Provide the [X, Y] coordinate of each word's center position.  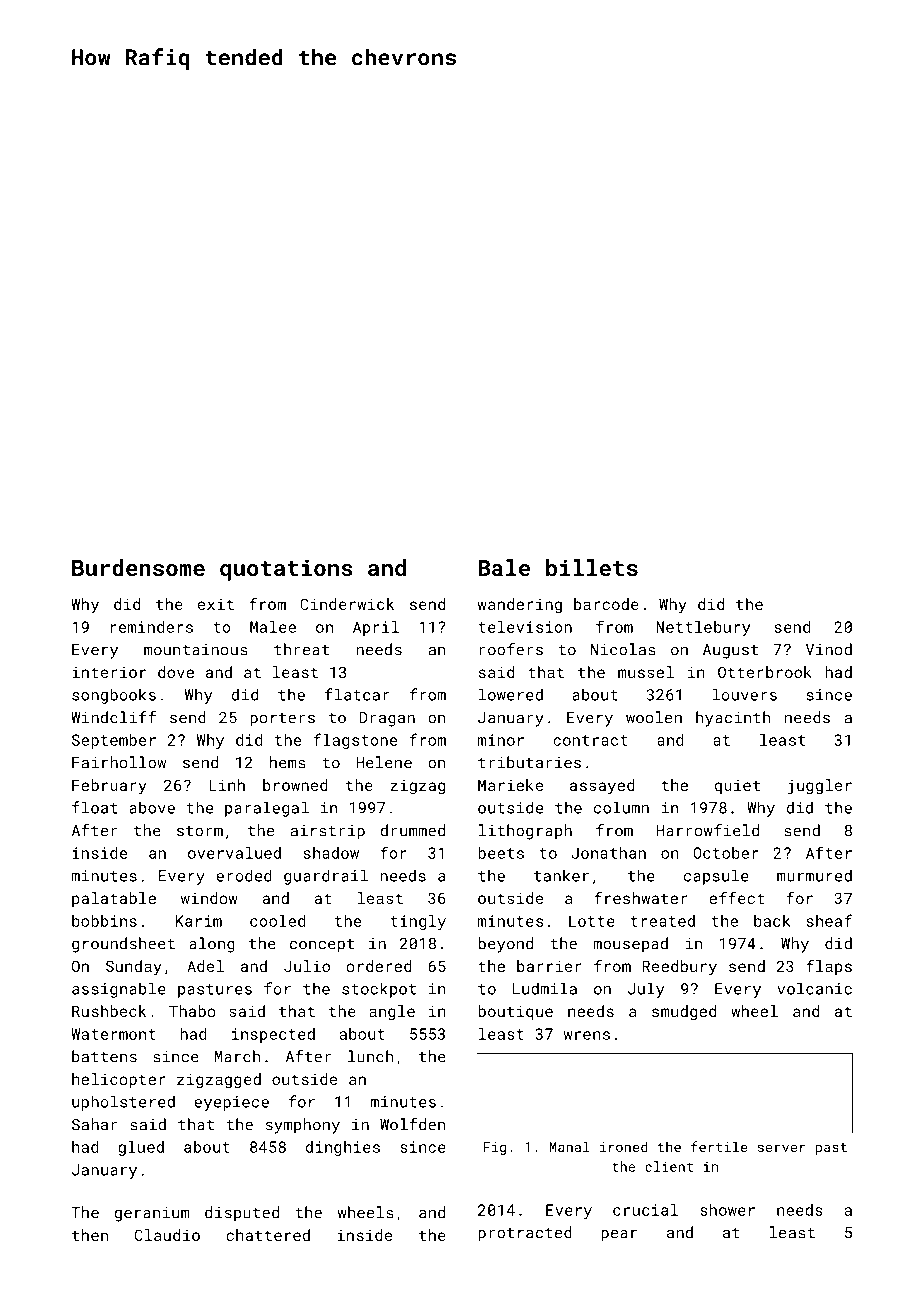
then [90, 1235]
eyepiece [231, 1103]
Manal [570, 1146]
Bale [504, 567]
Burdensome [138, 567]
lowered [511, 694]
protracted [525, 1234]
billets [592, 567]
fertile [719, 1146]
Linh [227, 785]
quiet [737, 786]
